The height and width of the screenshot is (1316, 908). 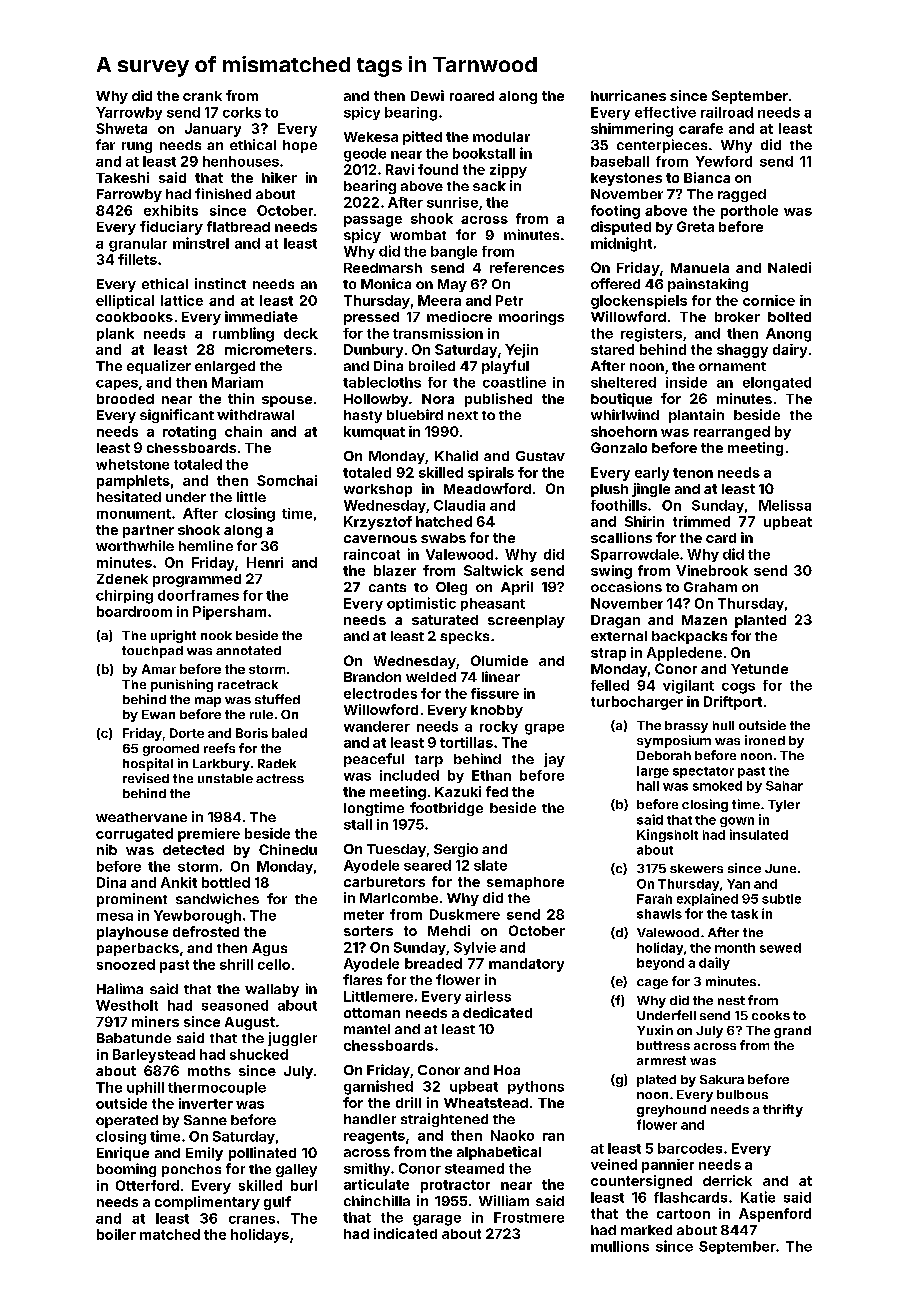 I want to click on greyhound, so click(x=671, y=1111).
